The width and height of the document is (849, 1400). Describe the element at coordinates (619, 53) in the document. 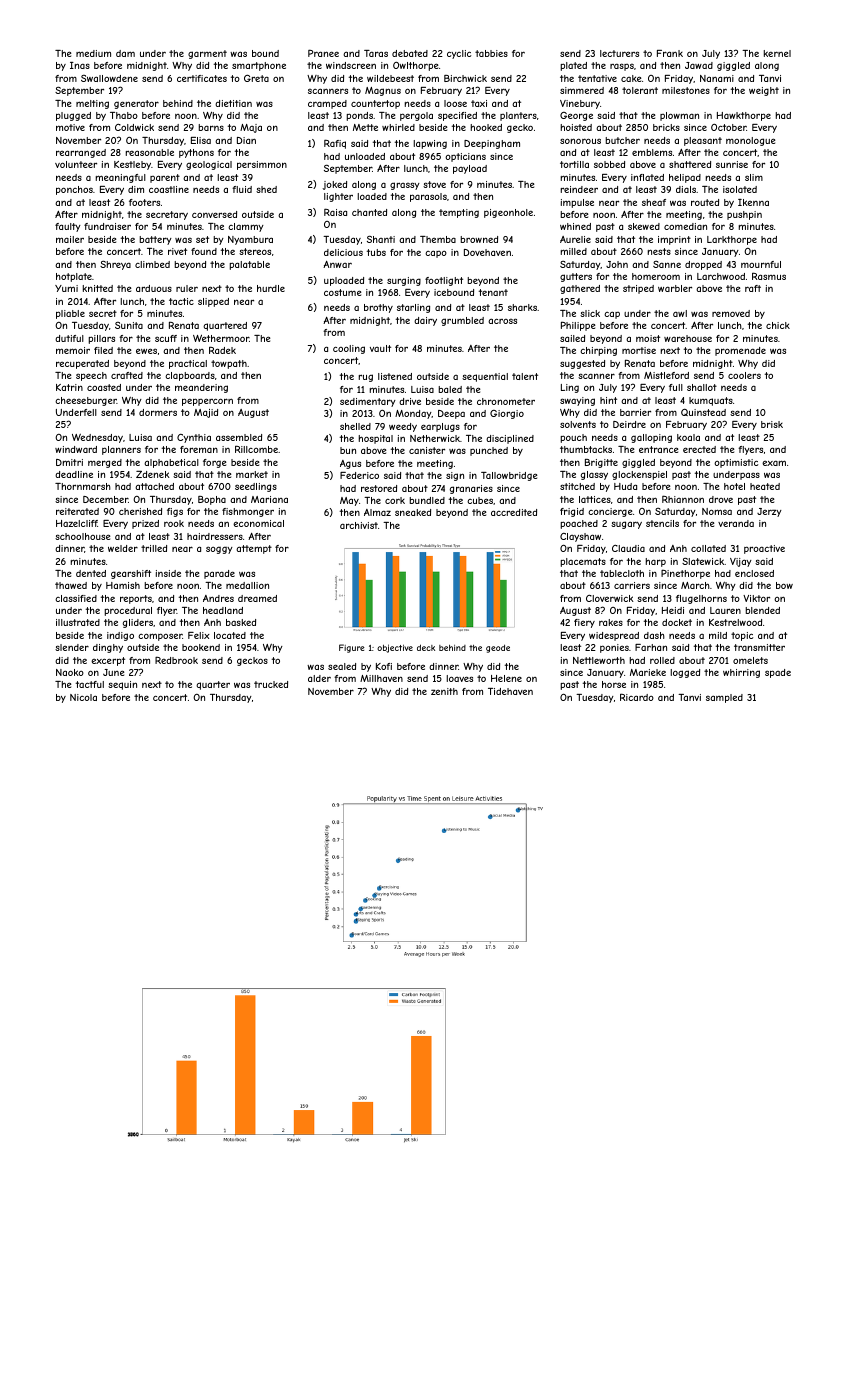

I see `lecturers` at that location.
